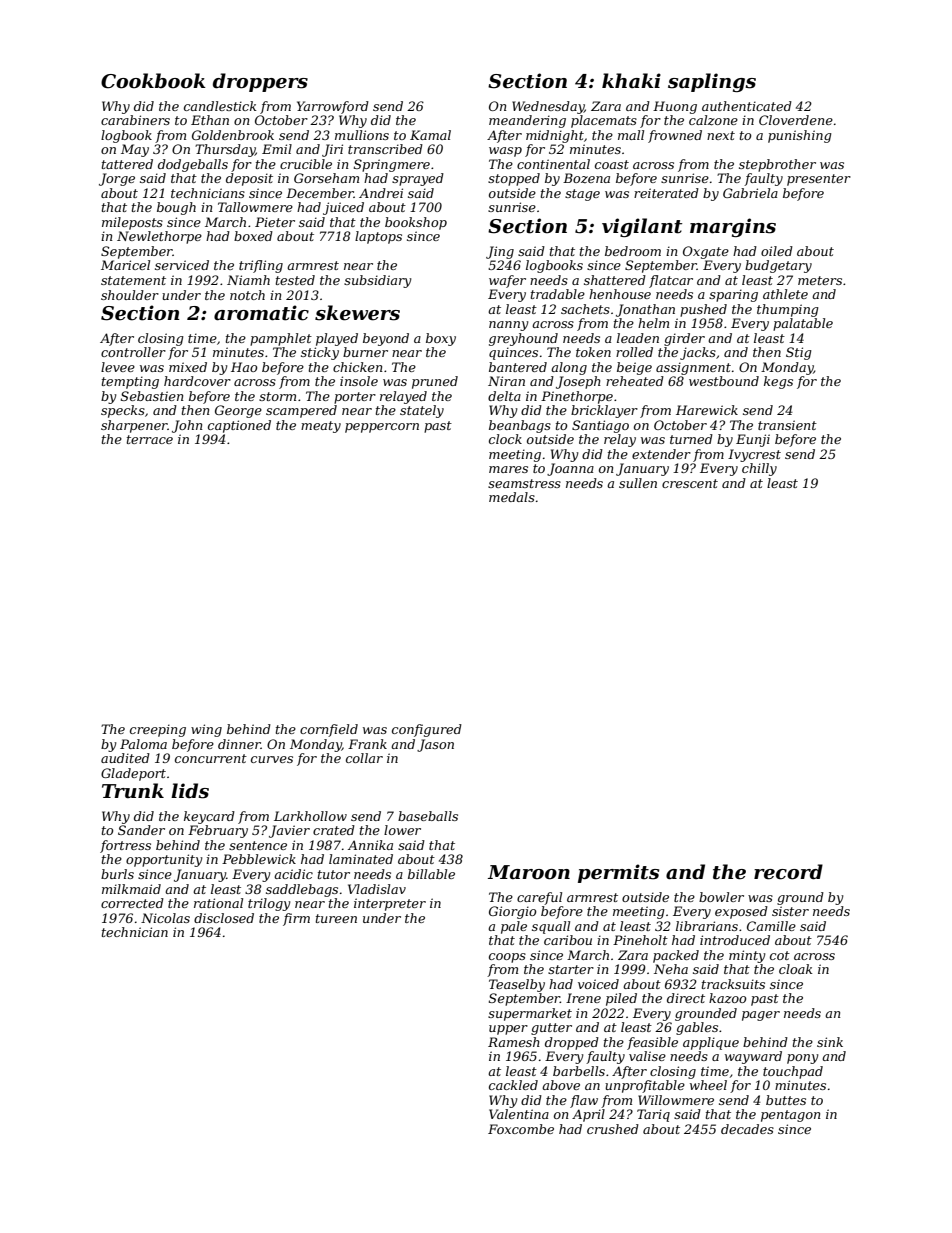 The width and height of the page is (952, 1233). What do you see at coordinates (507, 281) in the page?
I see `wafer` at bounding box center [507, 281].
